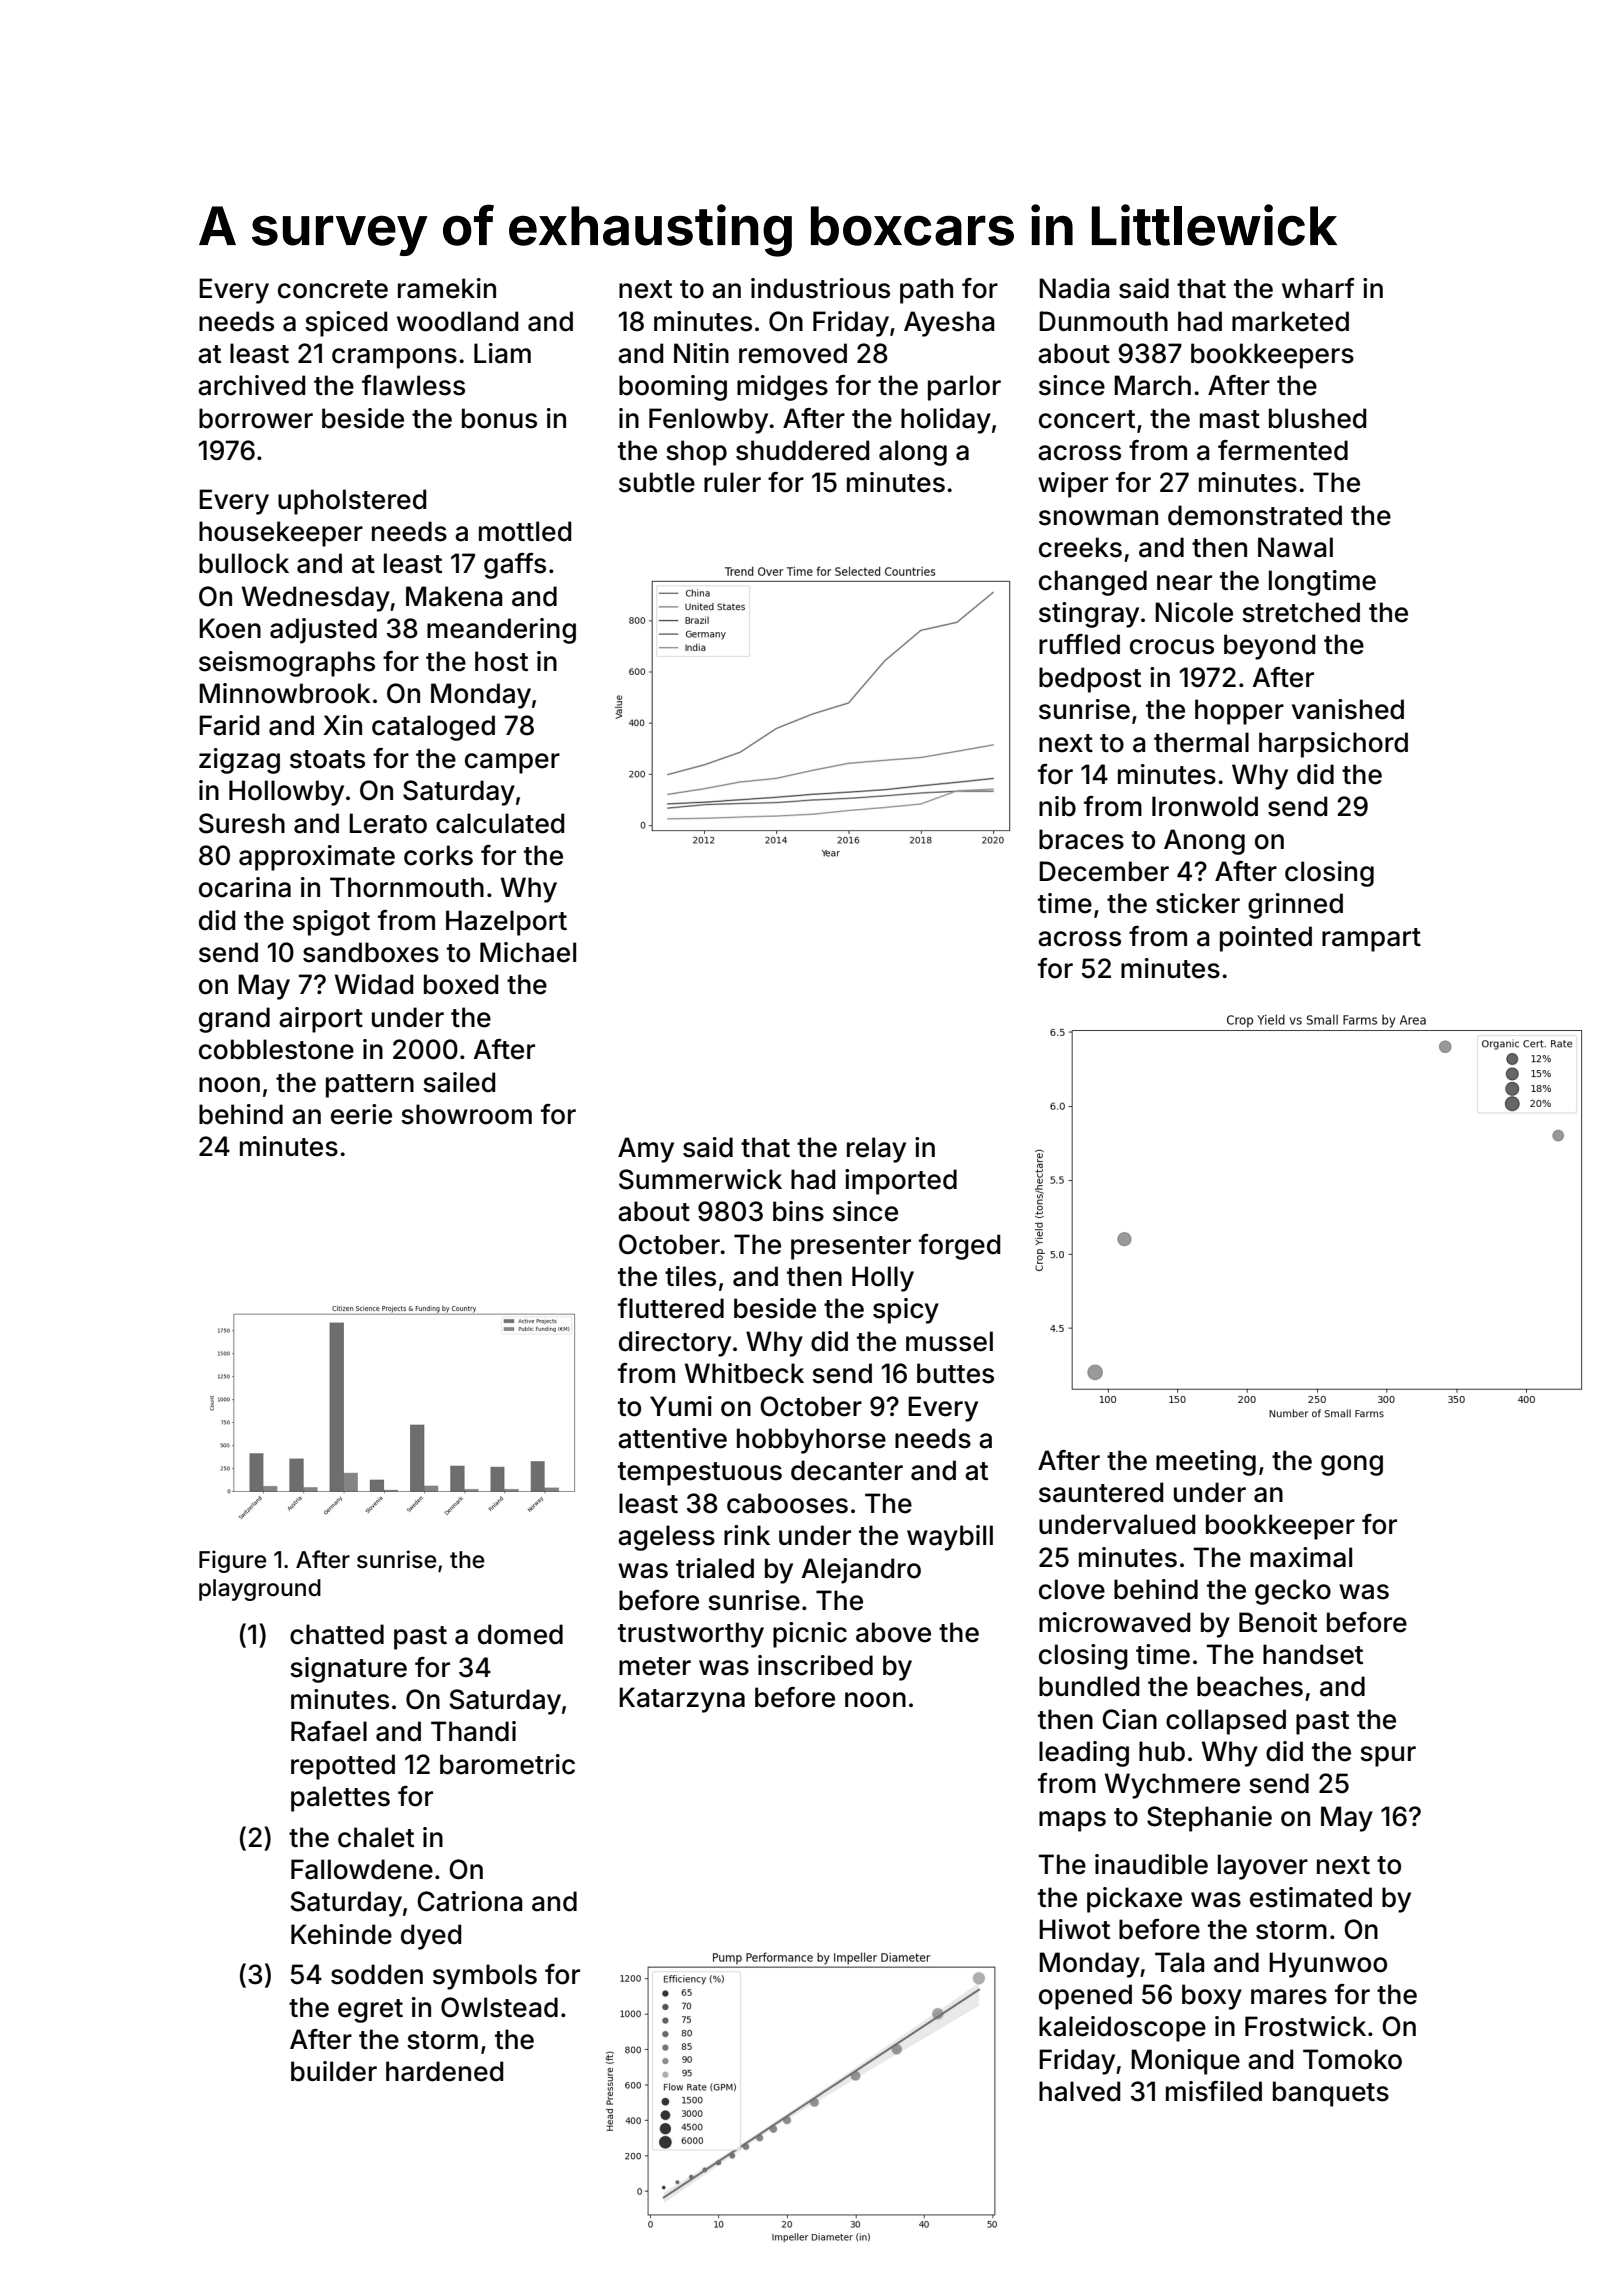 This page has height=2292, width=1620. What do you see at coordinates (260, 1590) in the page?
I see `playground` at bounding box center [260, 1590].
